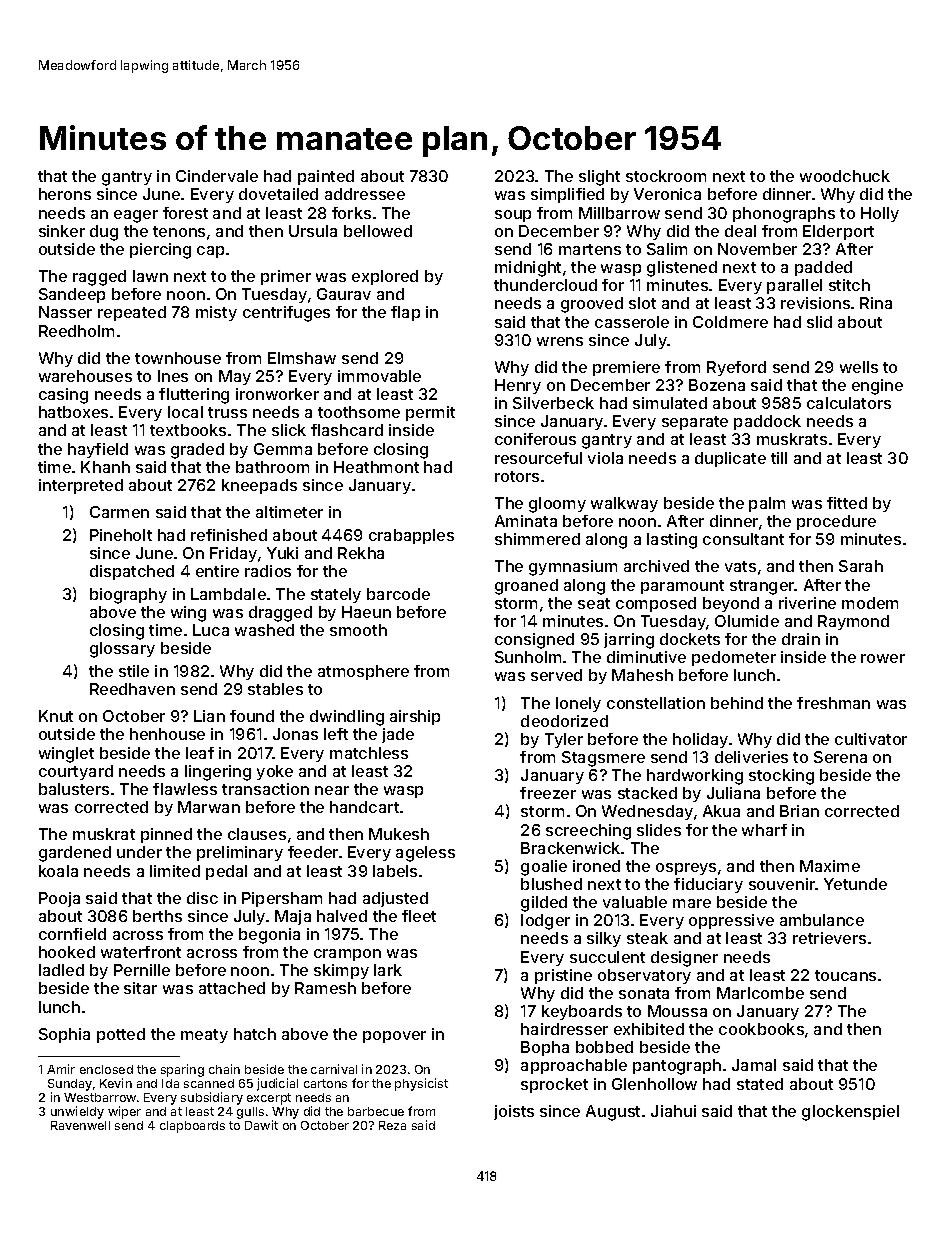 This document has height=1233, width=952. Describe the element at coordinates (80, 1125) in the document. I see `Ravenwell` at that location.
